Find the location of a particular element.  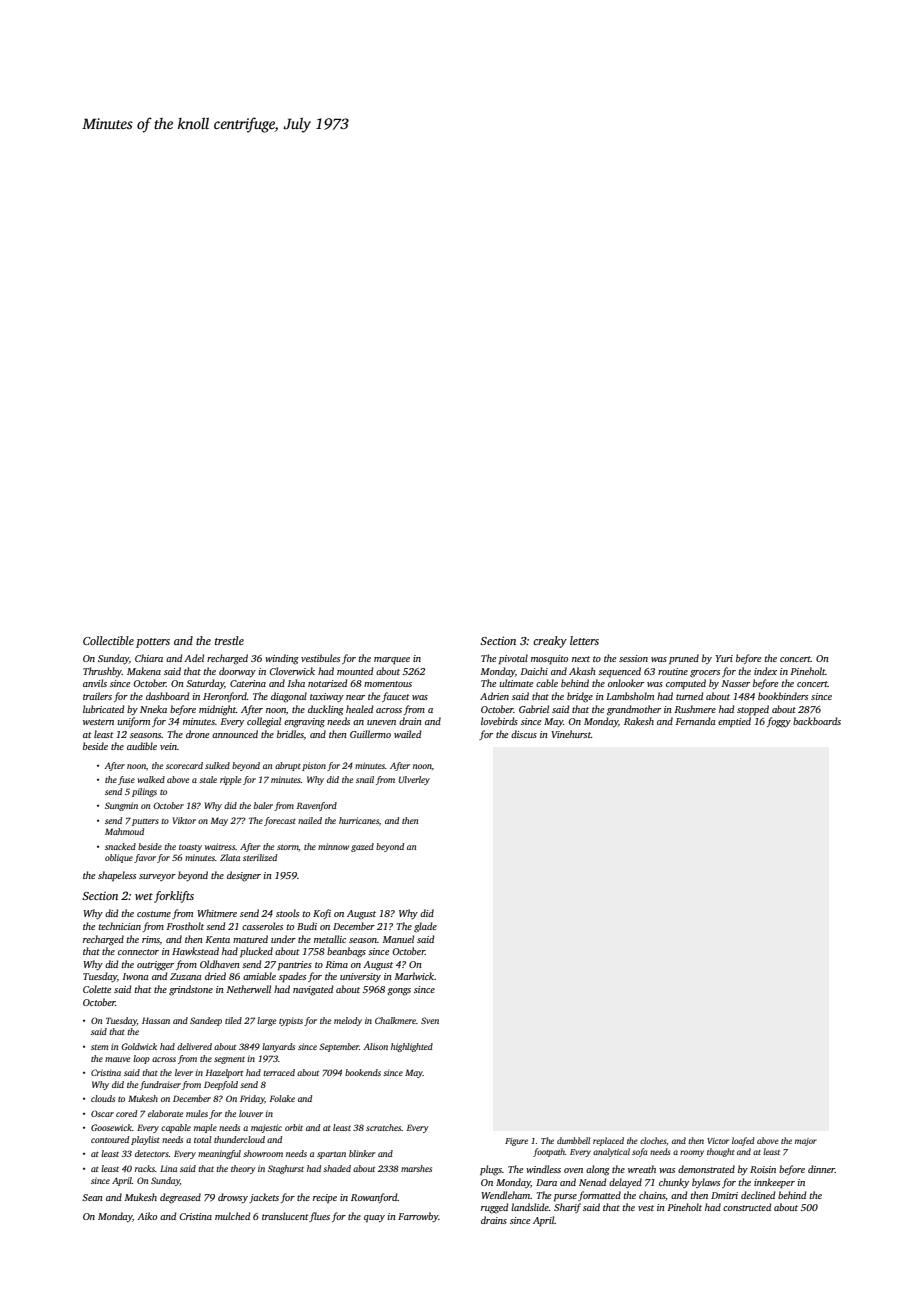

Vinehurst is located at coordinates (571, 734).
